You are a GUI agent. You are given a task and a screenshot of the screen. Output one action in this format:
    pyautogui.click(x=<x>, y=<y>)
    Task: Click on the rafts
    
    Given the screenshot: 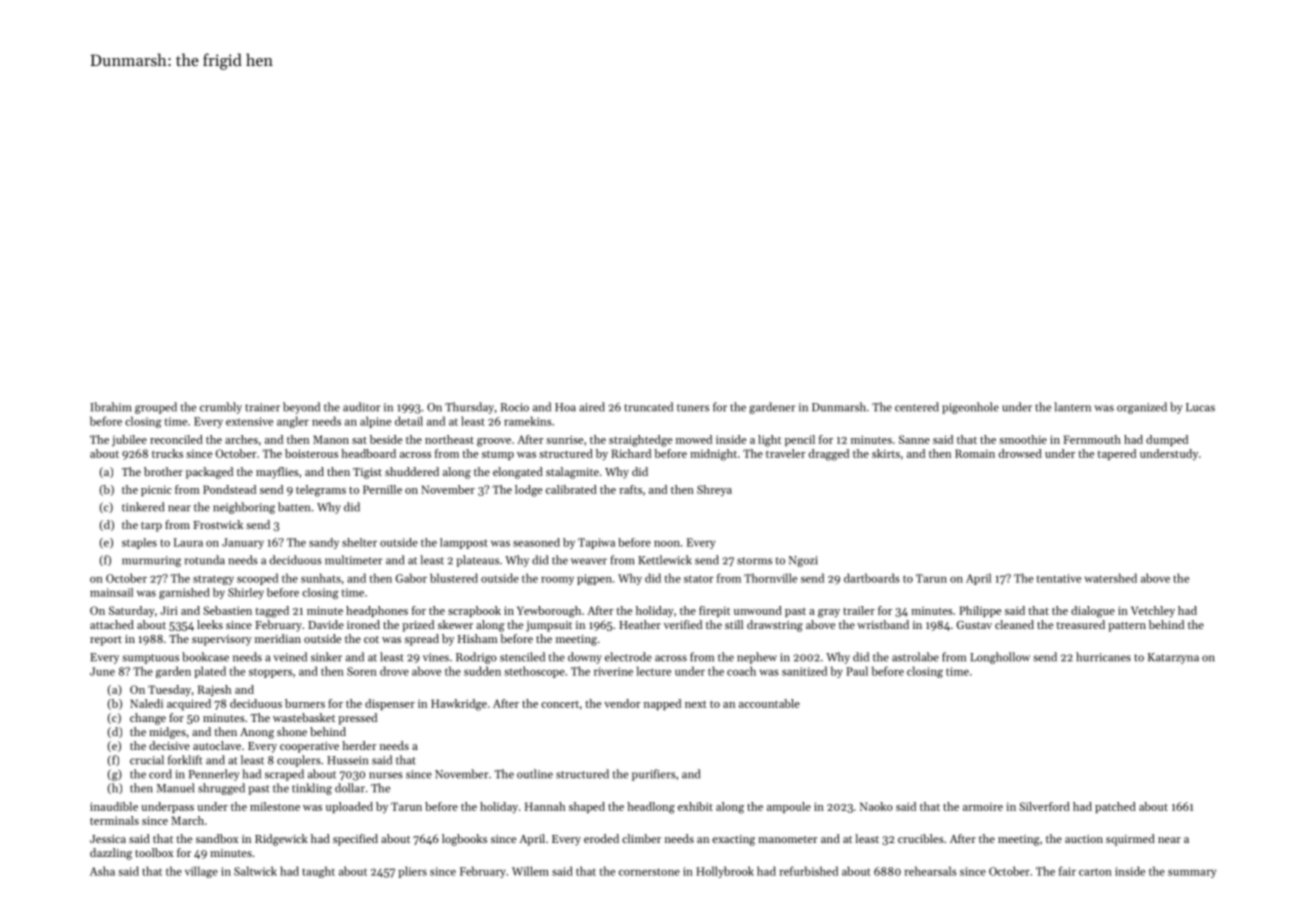 What is the action you would take?
    pyautogui.click(x=630, y=489)
